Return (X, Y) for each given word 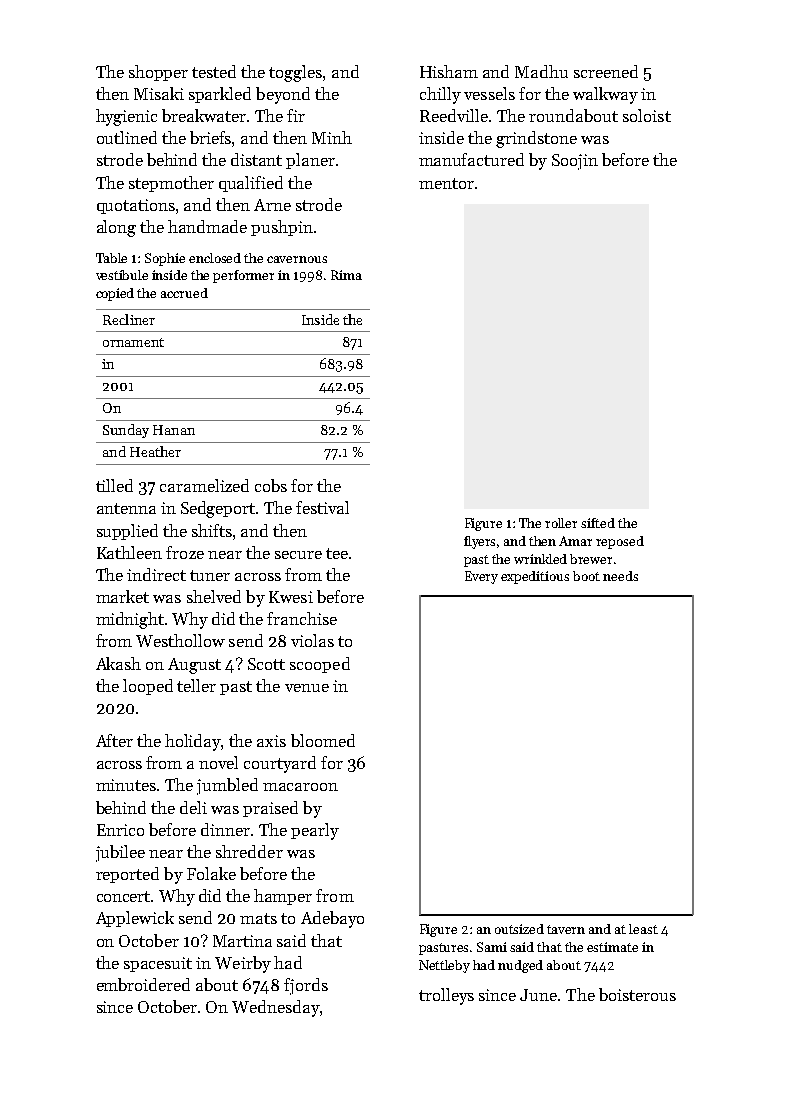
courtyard (280, 764)
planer (310, 161)
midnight (130, 620)
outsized (519, 929)
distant (256, 159)
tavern (566, 929)
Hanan (174, 430)
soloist (647, 115)
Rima (346, 275)
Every (481, 577)
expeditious (535, 577)
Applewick (135, 919)
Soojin (575, 162)
